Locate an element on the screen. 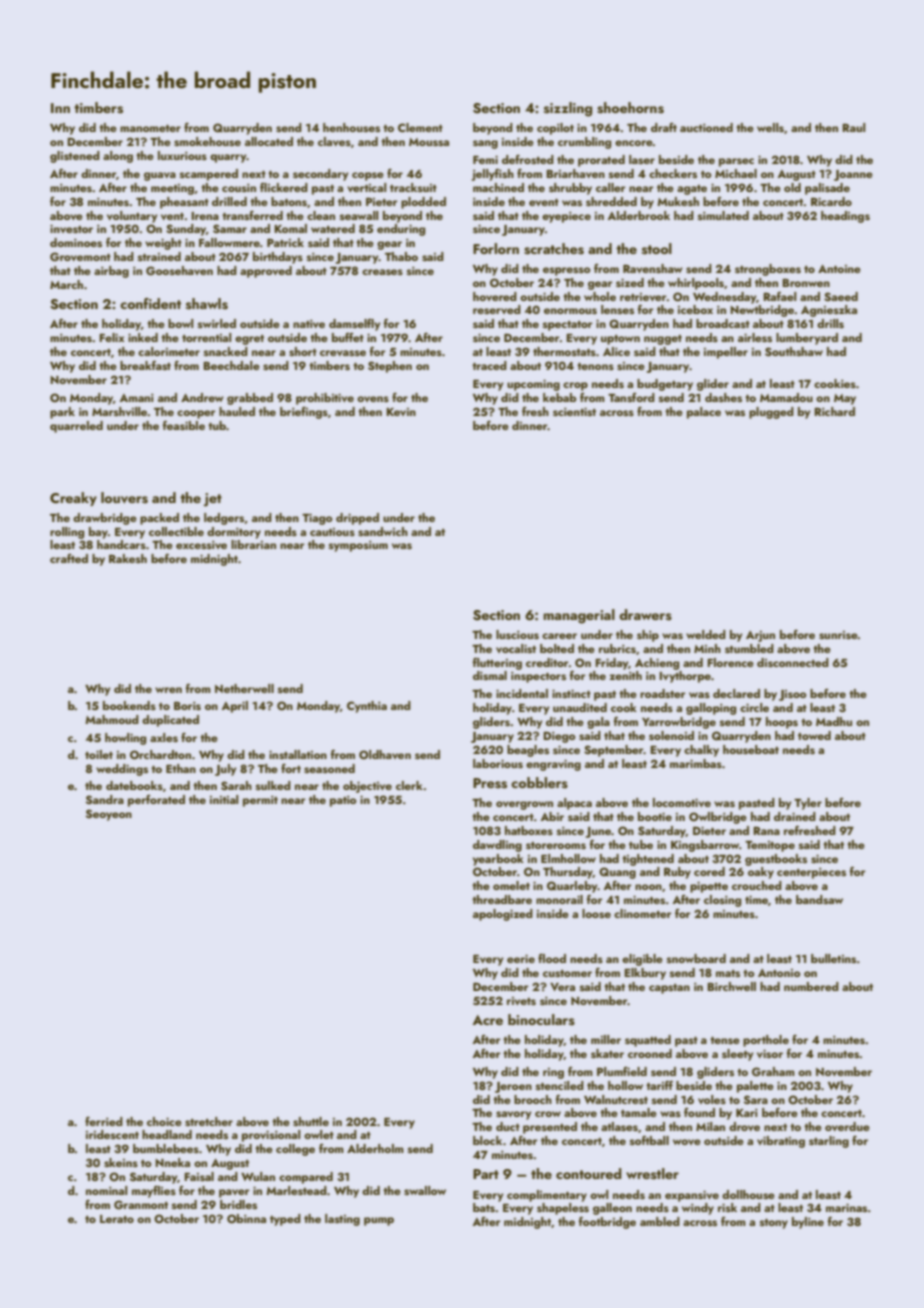  dripped is located at coordinates (357, 519).
